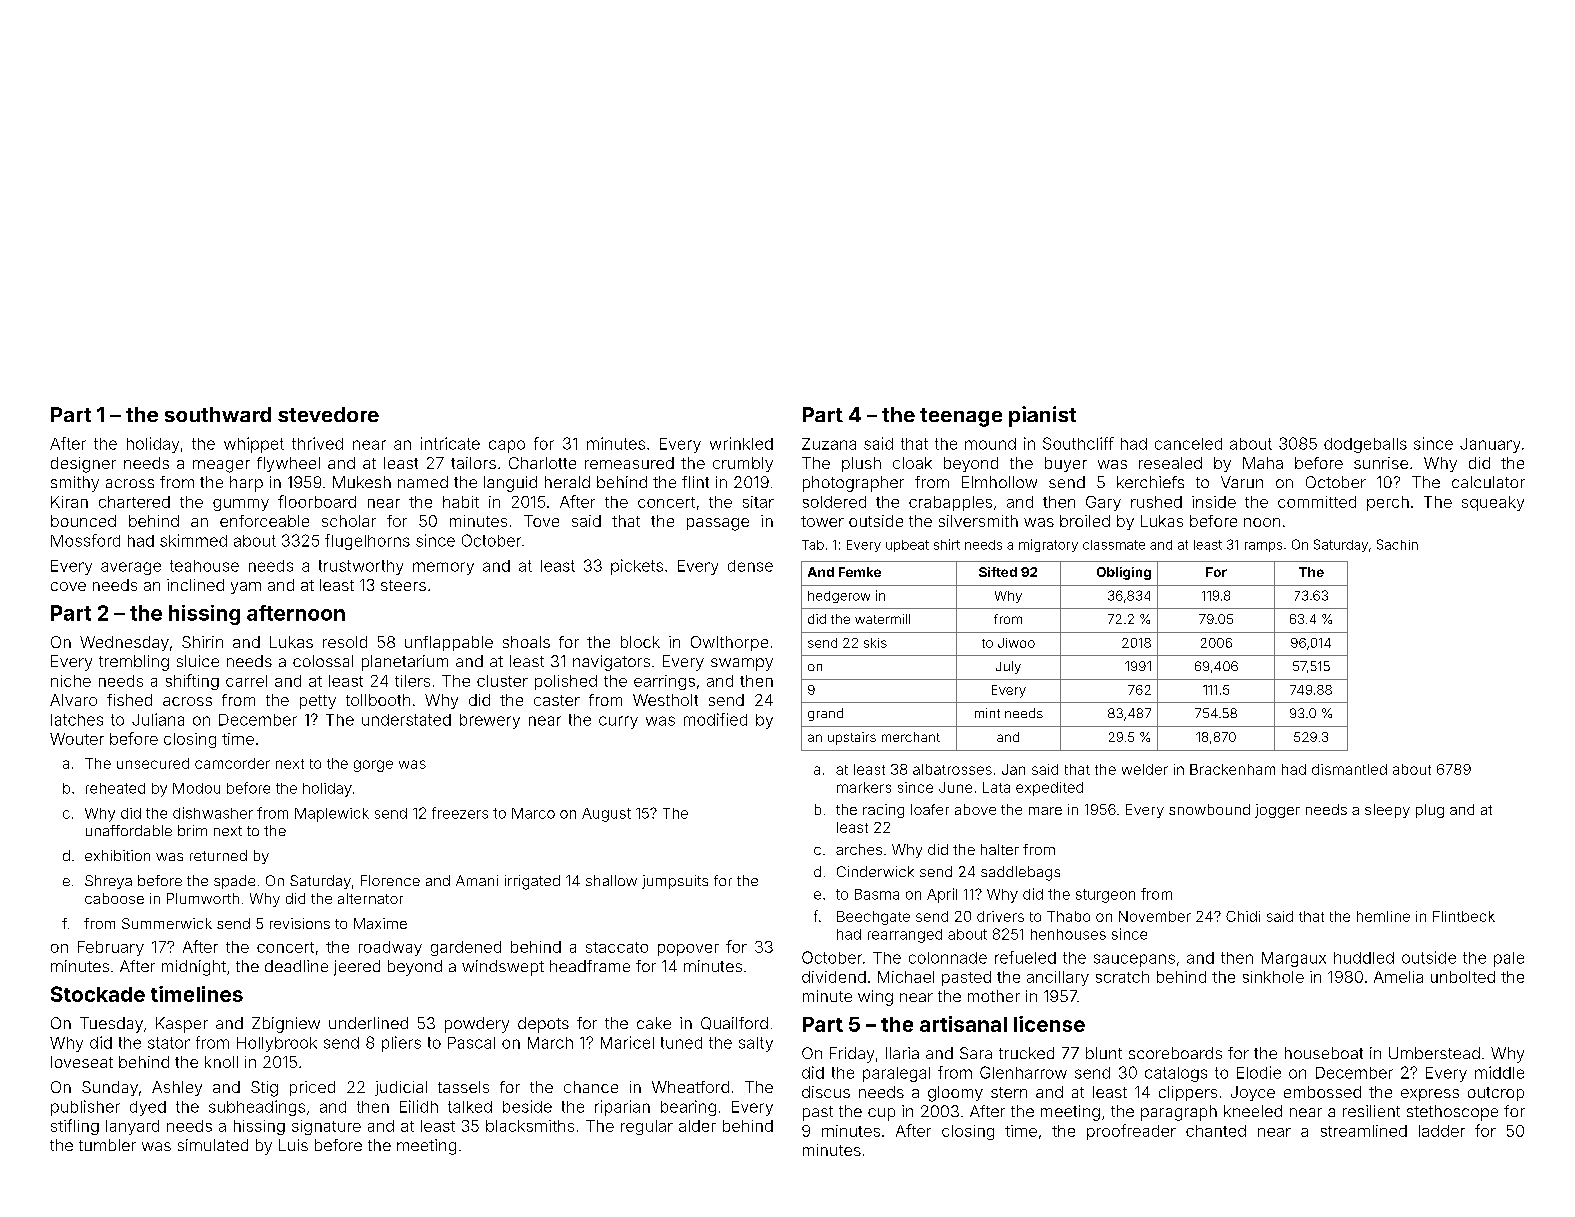 The height and width of the page is (1217, 1575). Describe the element at coordinates (213, 1145) in the page. I see `simulated` at that location.
